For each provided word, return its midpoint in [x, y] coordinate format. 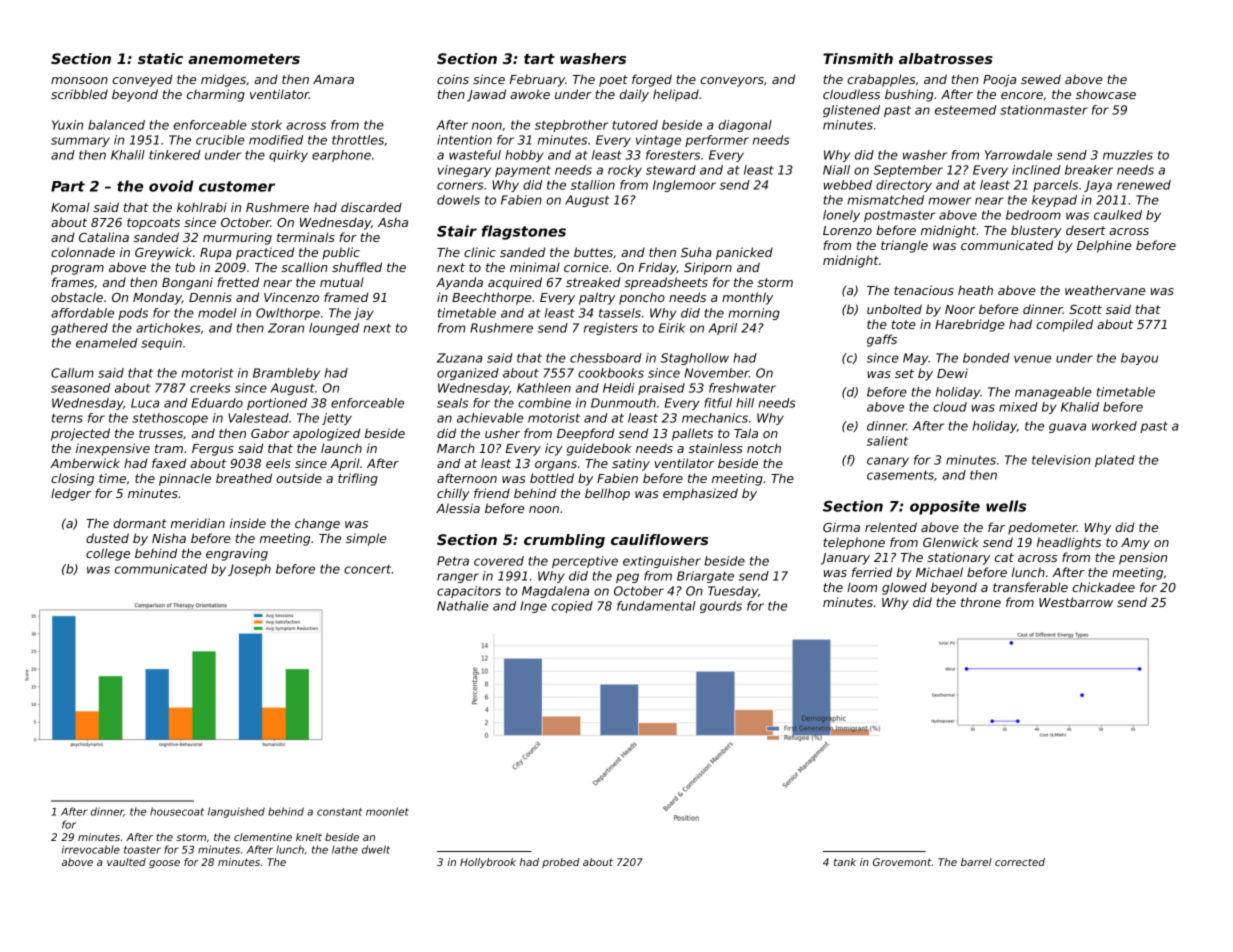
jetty [337, 419]
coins [453, 79]
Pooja [999, 80]
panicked [744, 253]
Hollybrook [488, 863]
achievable [490, 418]
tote [904, 324]
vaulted [126, 862]
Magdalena [555, 592]
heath [975, 290]
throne [981, 602]
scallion [304, 267]
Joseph [249, 570]
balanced [116, 125]
